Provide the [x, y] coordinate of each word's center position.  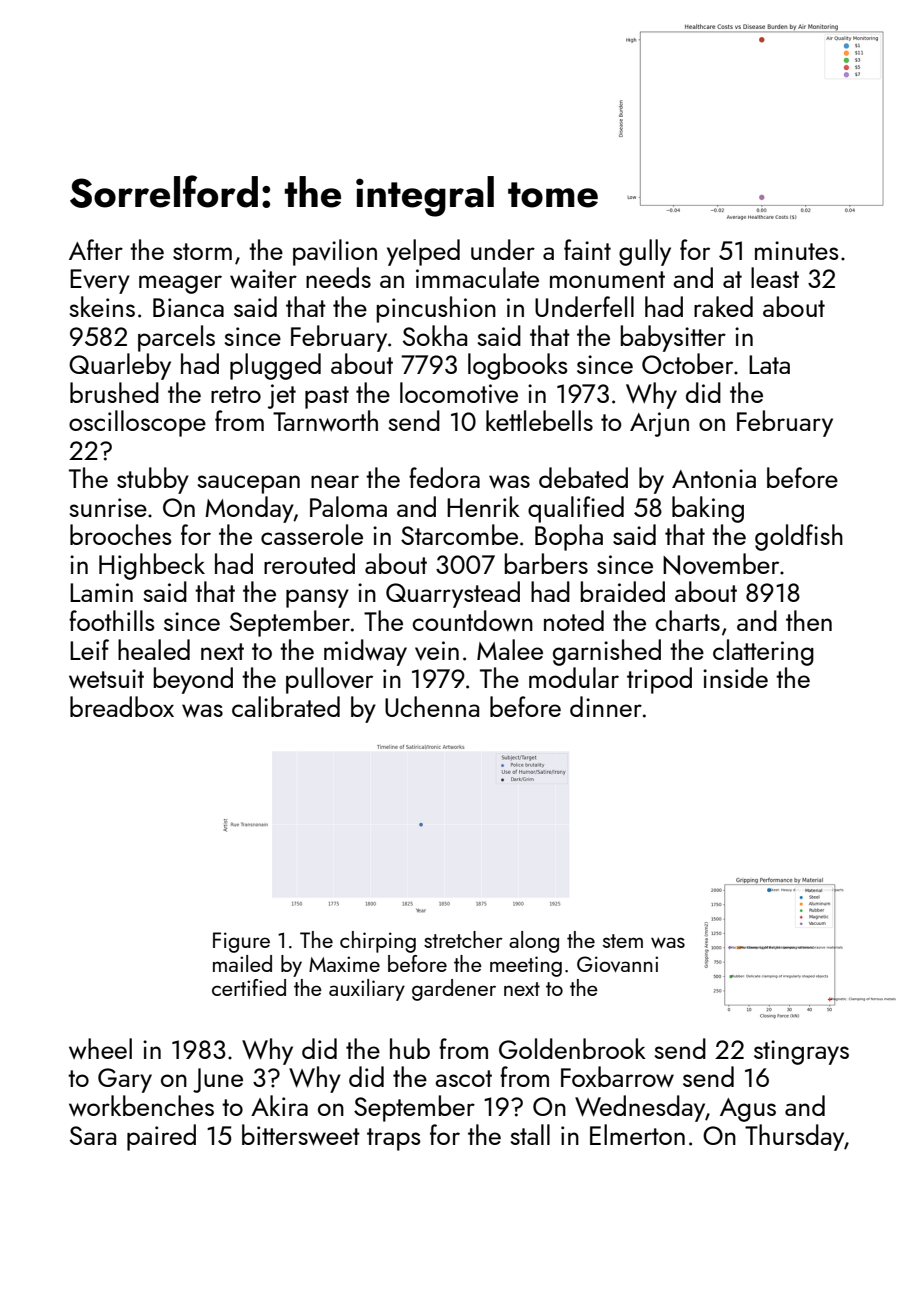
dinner [606, 706]
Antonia [714, 478]
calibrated [286, 706]
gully [645, 252]
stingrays [801, 1052]
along [534, 942]
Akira [279, 1105]
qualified [576, 509]
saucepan [248, 484]
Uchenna [432, 706]
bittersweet [301, 1135]
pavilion [335, 252]
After [96, 249]
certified [249, 987]
